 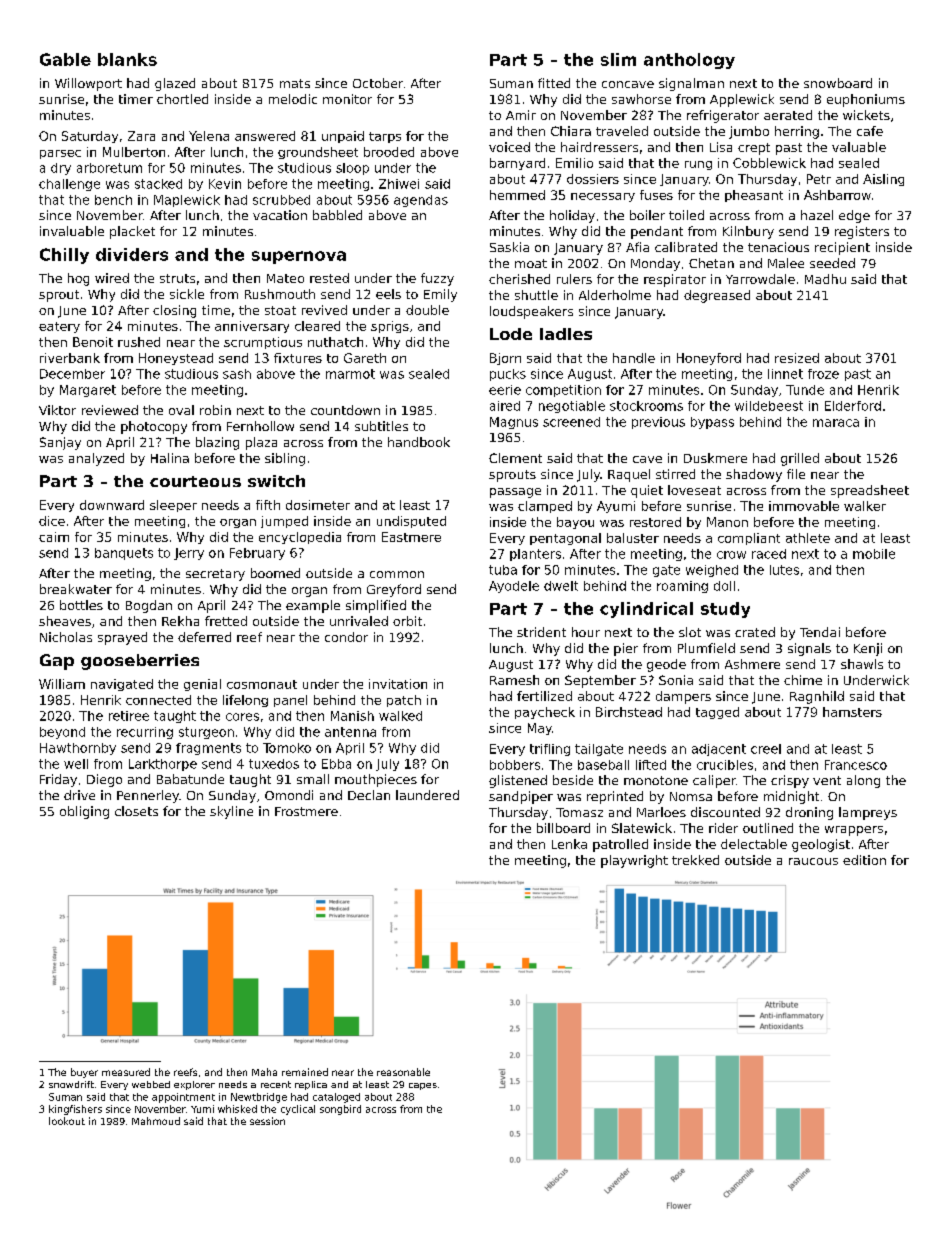 What do you see at coordinates (870, 491) in the document?
I see `spreadsheet` at bounding box center [870, 491].
